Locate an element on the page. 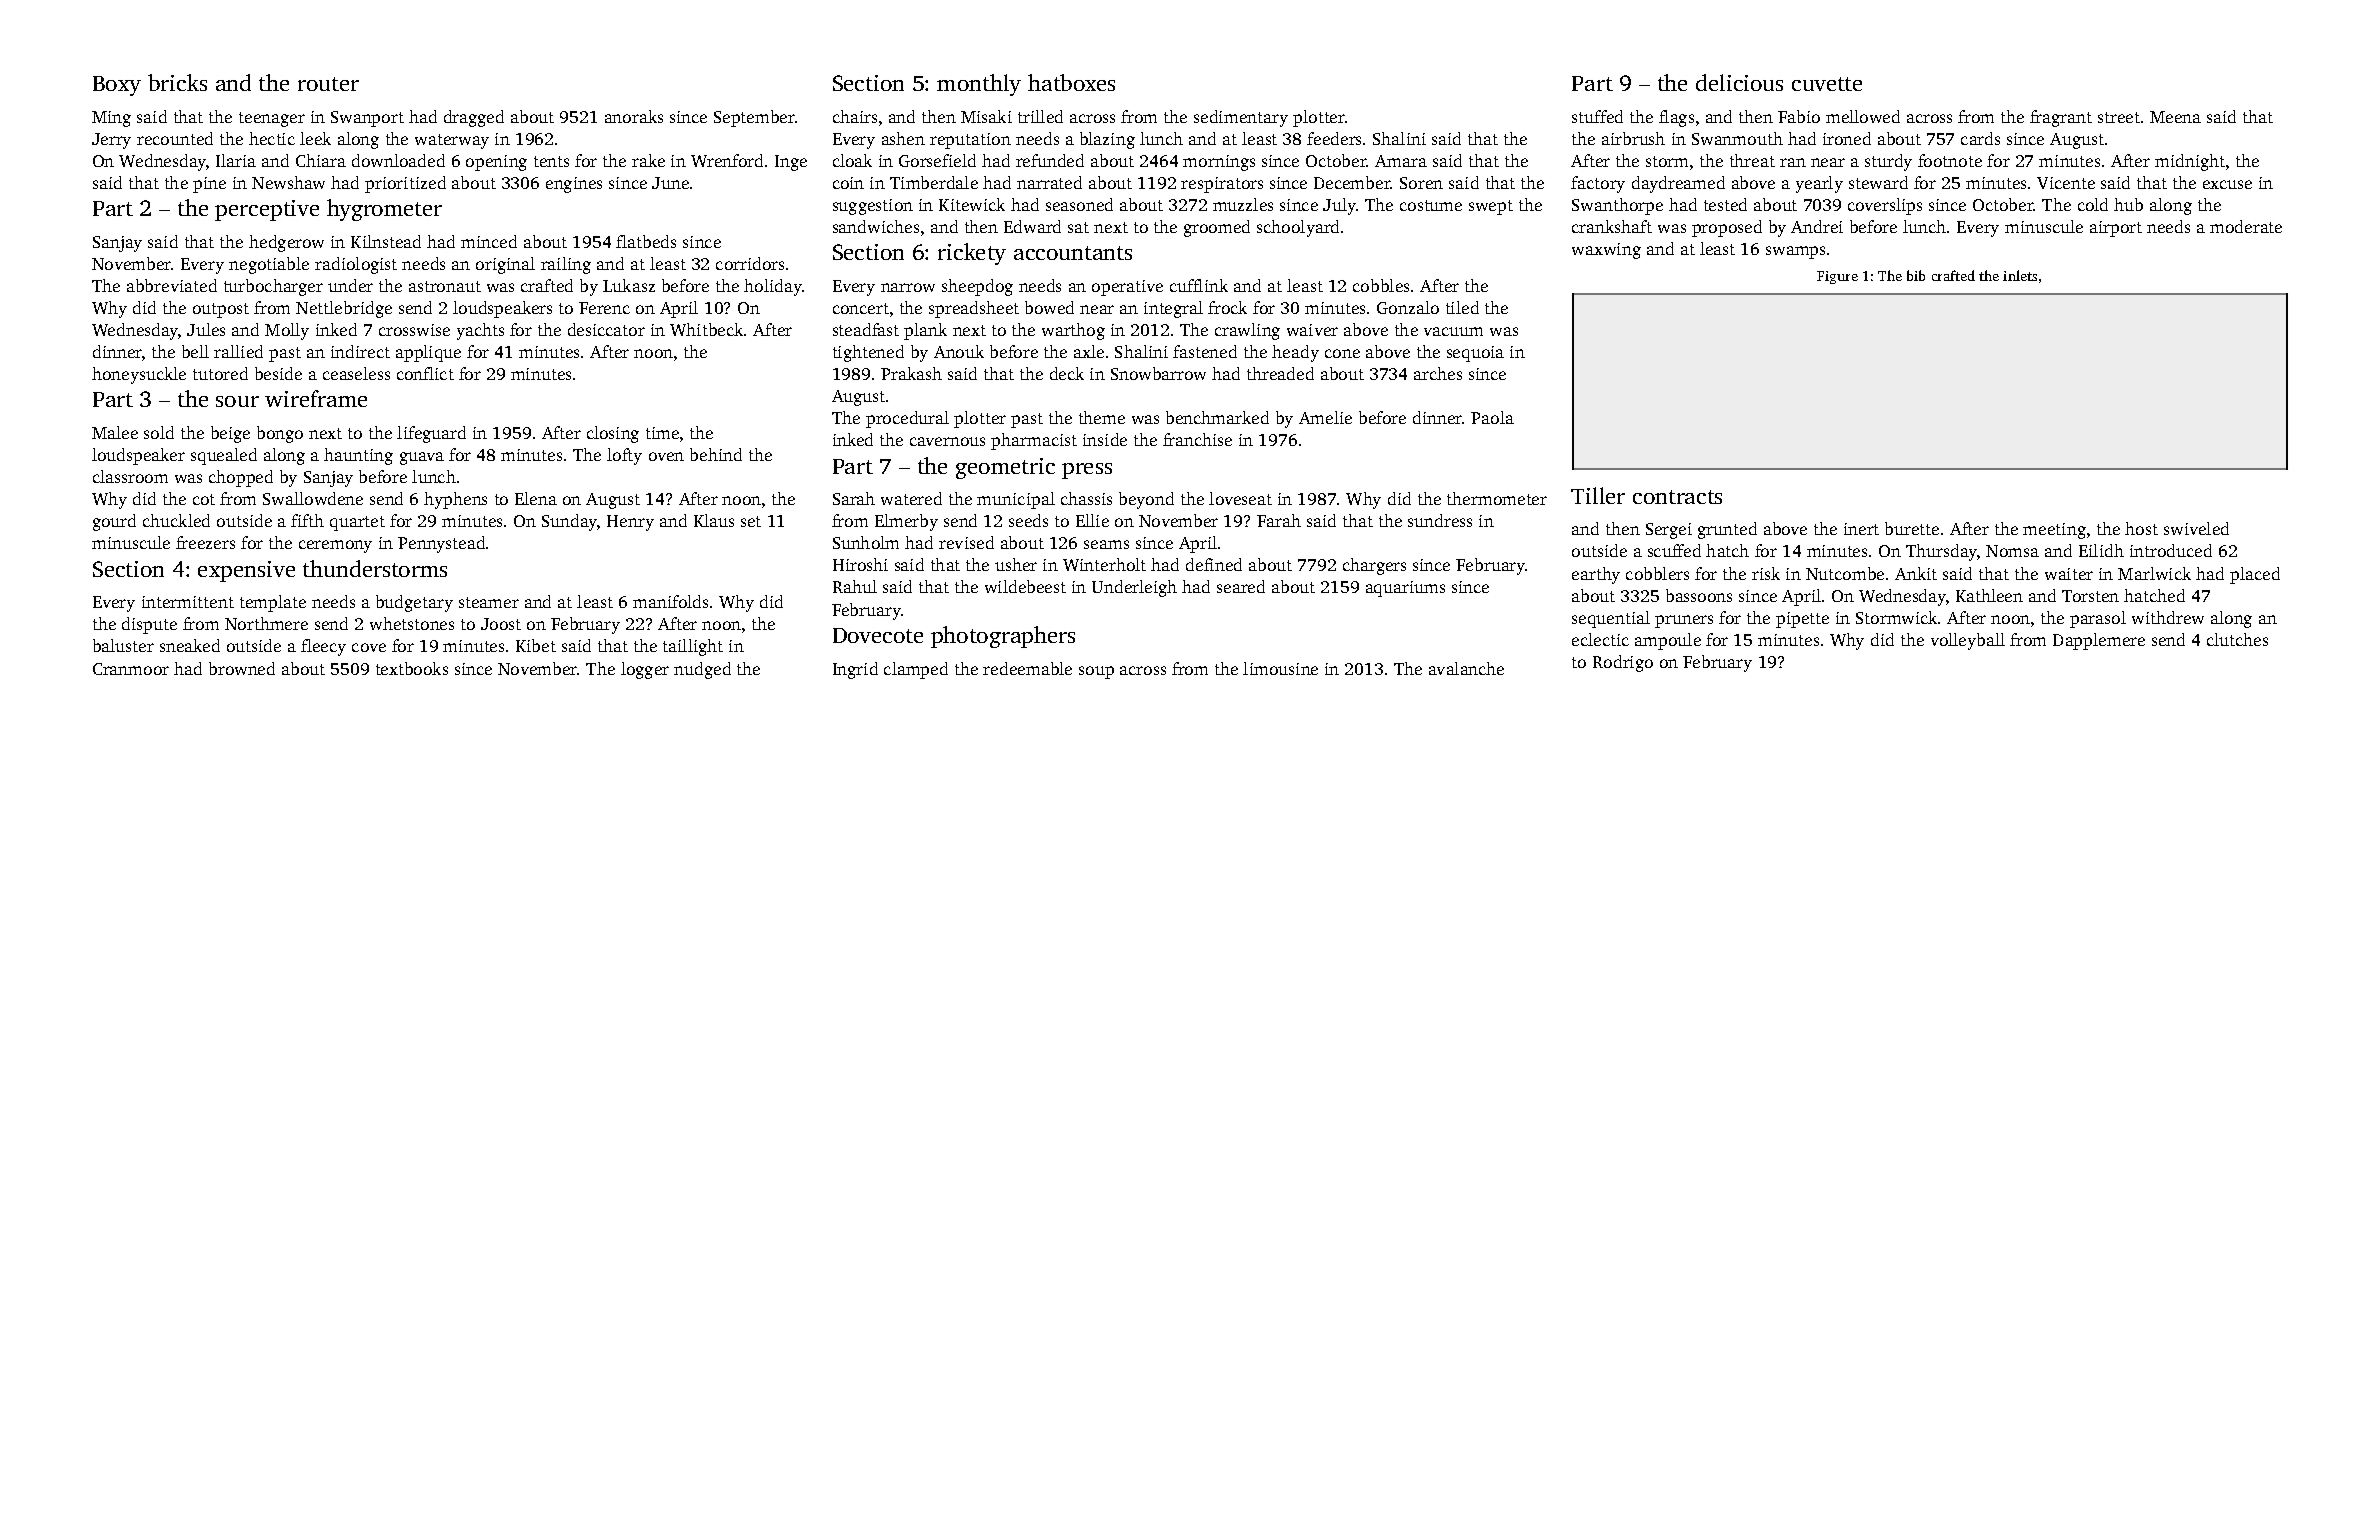 This document has width=2380, height=1540. accountants is located at coordinates (1073, 253).
